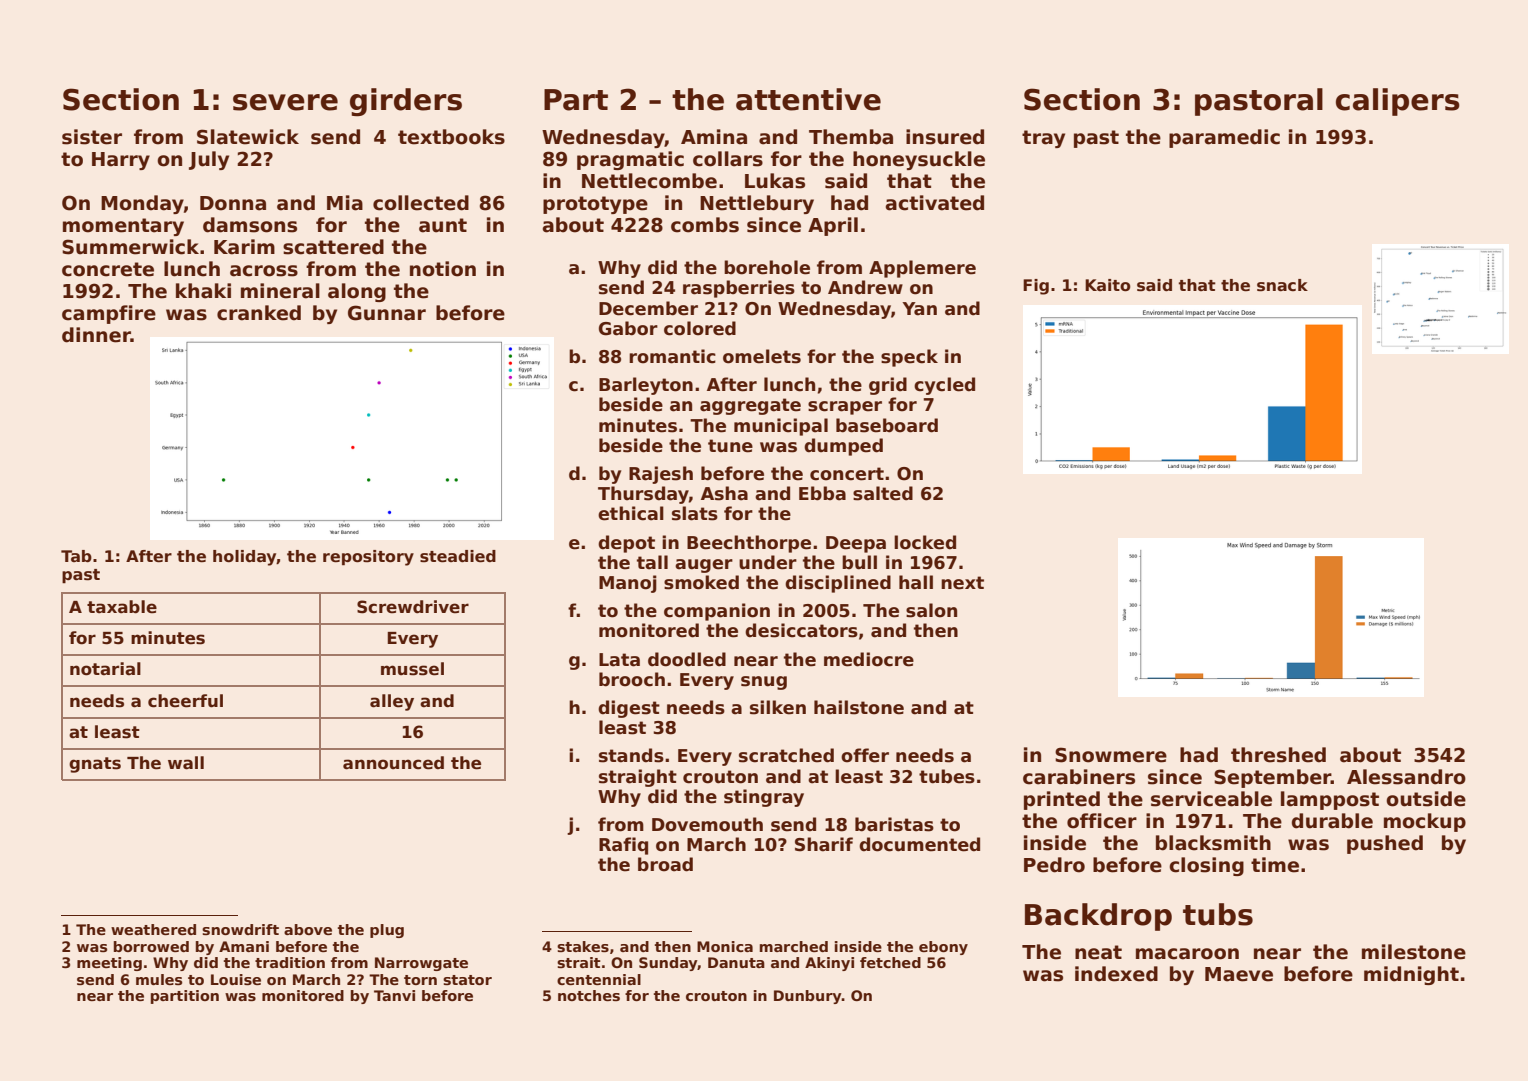  What do you see at coordinates (121, 161) in the screenshot?
I see `Harry` at bounding box center [121, 161].
